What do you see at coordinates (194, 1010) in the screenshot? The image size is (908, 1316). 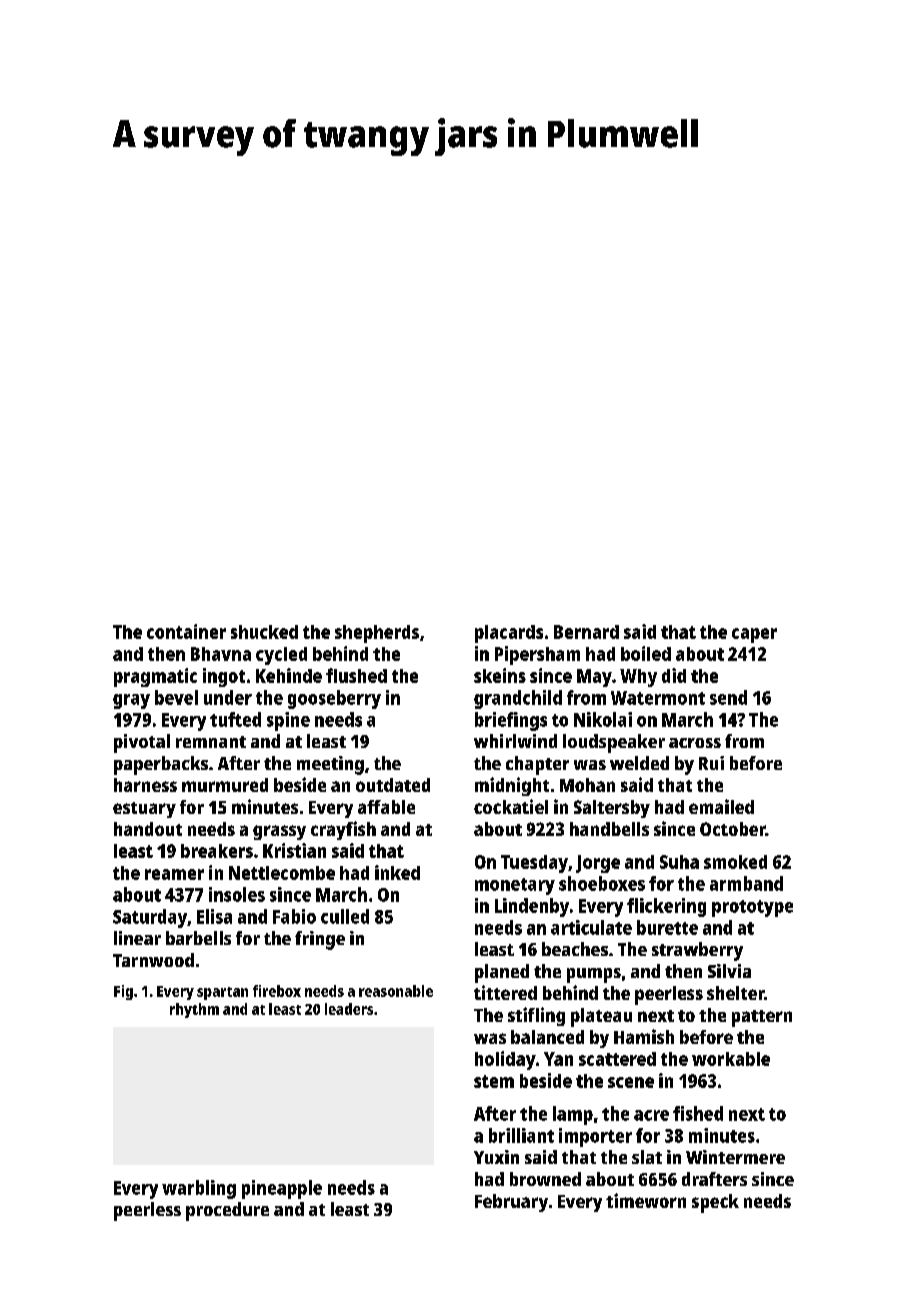 I see `rhythm` at bounding box center [194, 1010].
